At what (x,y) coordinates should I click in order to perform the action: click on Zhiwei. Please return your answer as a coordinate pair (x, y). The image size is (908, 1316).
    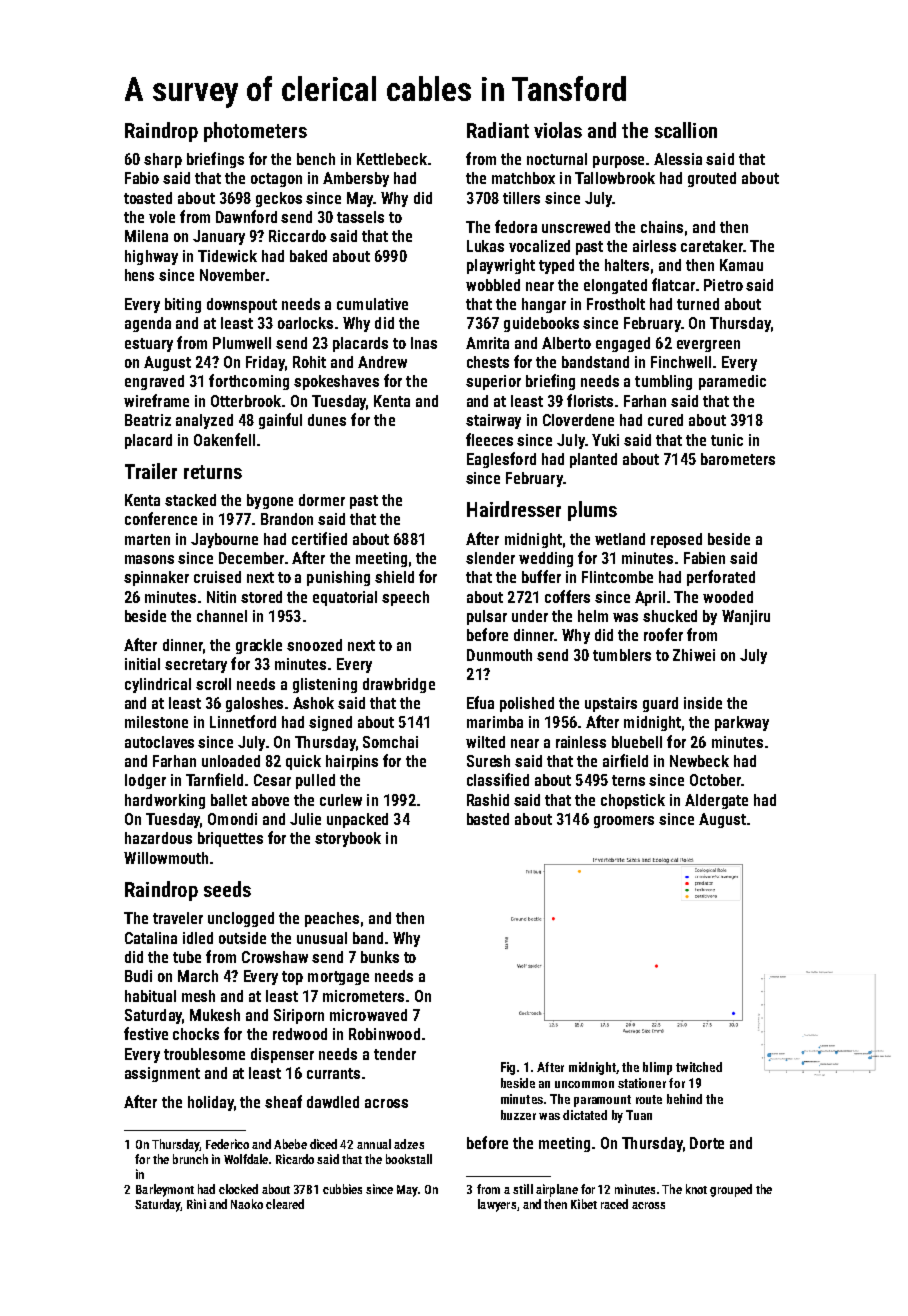
    Looking at the image, I should click on (694, 655).
